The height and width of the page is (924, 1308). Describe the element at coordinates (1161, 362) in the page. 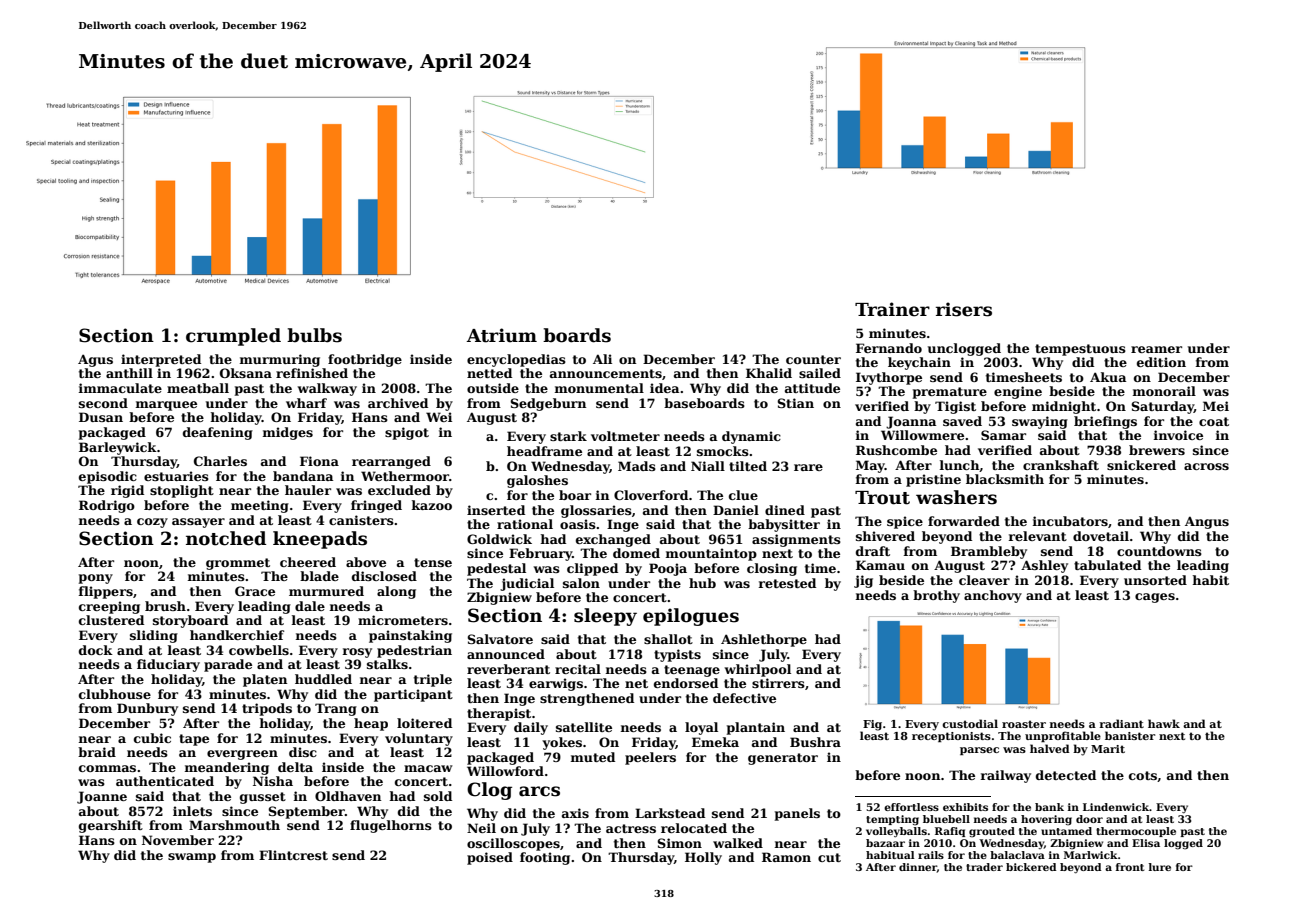

I see `edition` at that location.
